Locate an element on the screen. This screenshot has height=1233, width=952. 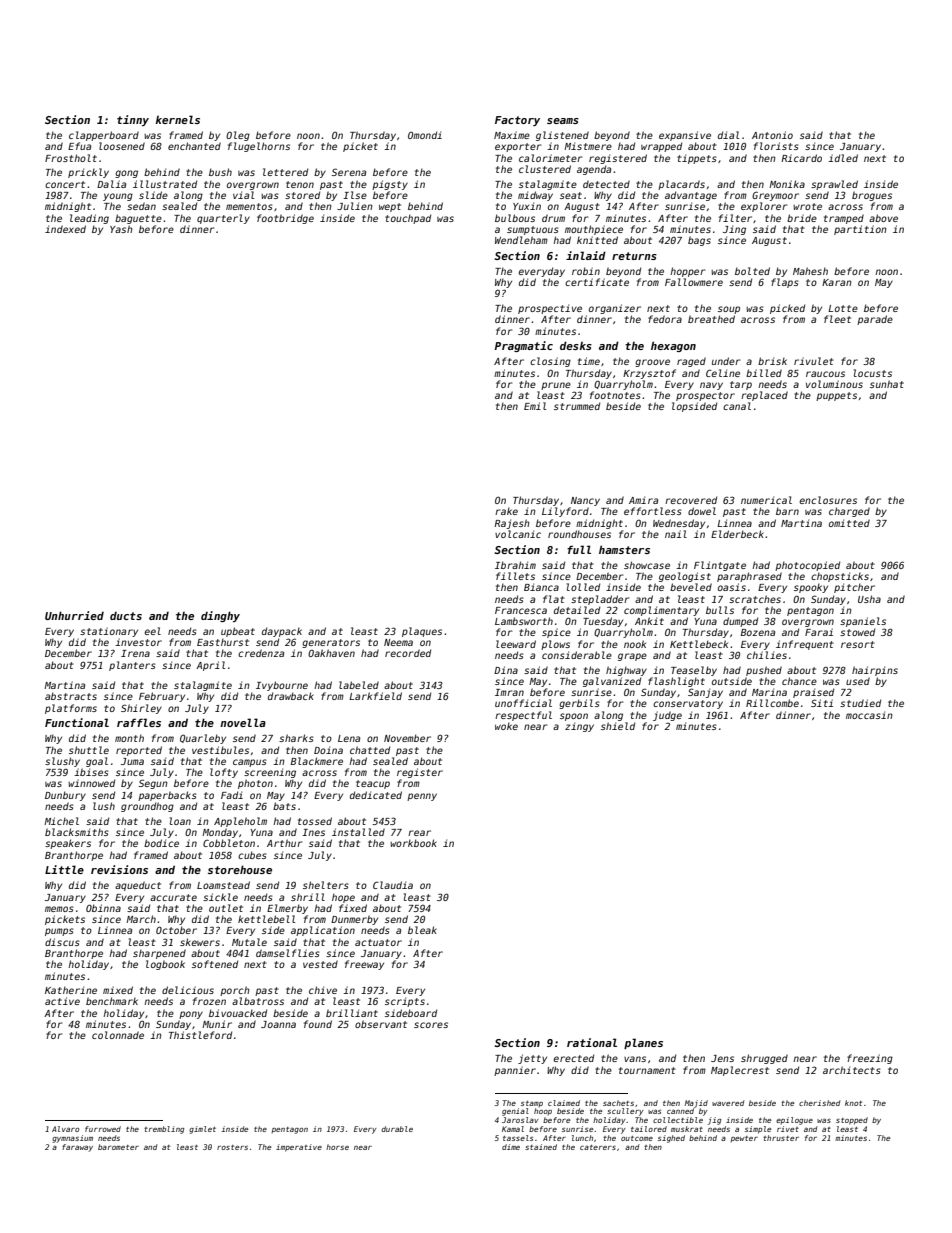
caterers is located at coordinates (598, 1147).
